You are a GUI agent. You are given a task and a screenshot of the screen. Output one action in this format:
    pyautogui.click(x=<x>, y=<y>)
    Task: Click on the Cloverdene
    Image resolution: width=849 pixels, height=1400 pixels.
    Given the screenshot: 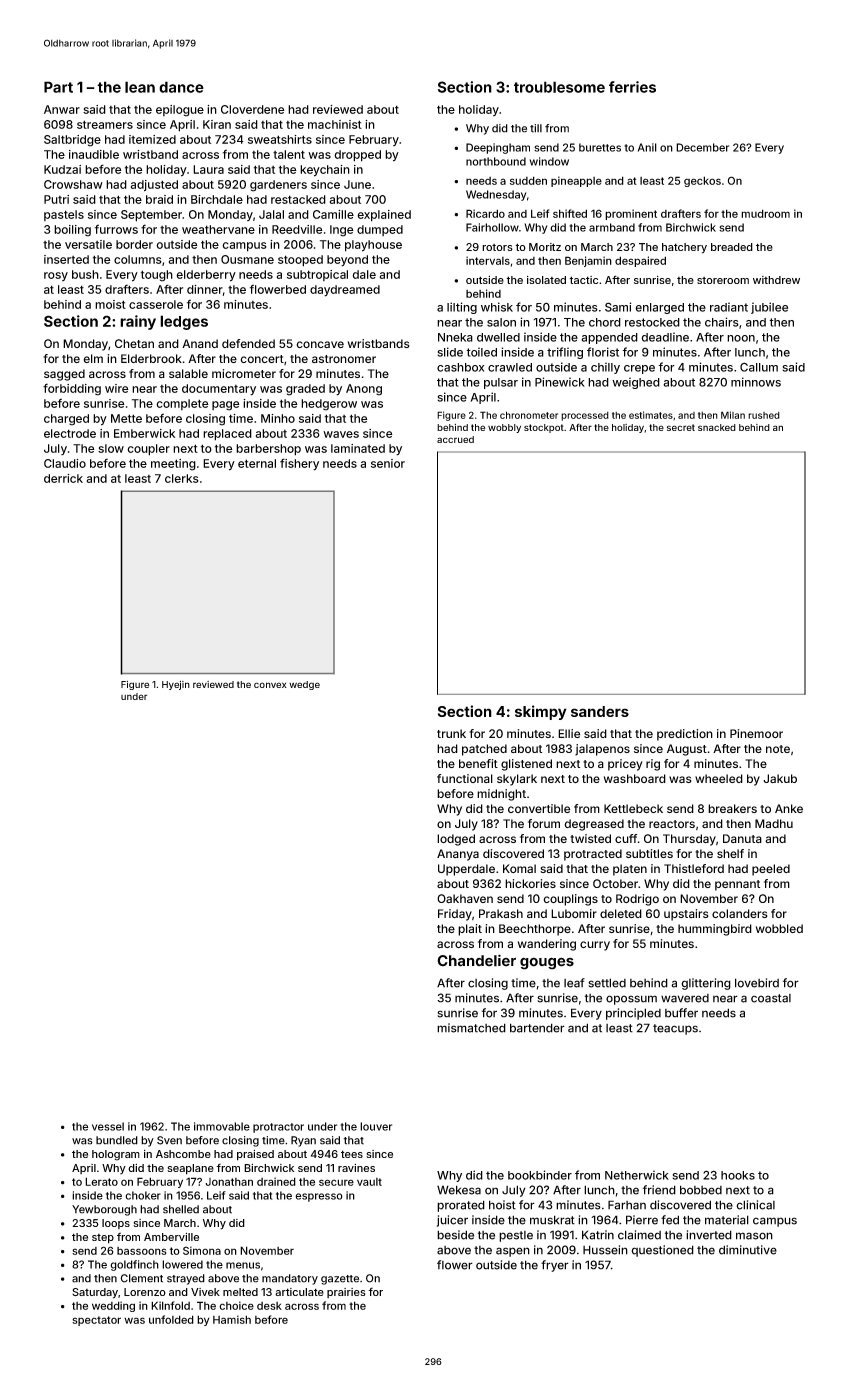 What is the action you would take?
    pyautogui.click(x=253, y=109)
